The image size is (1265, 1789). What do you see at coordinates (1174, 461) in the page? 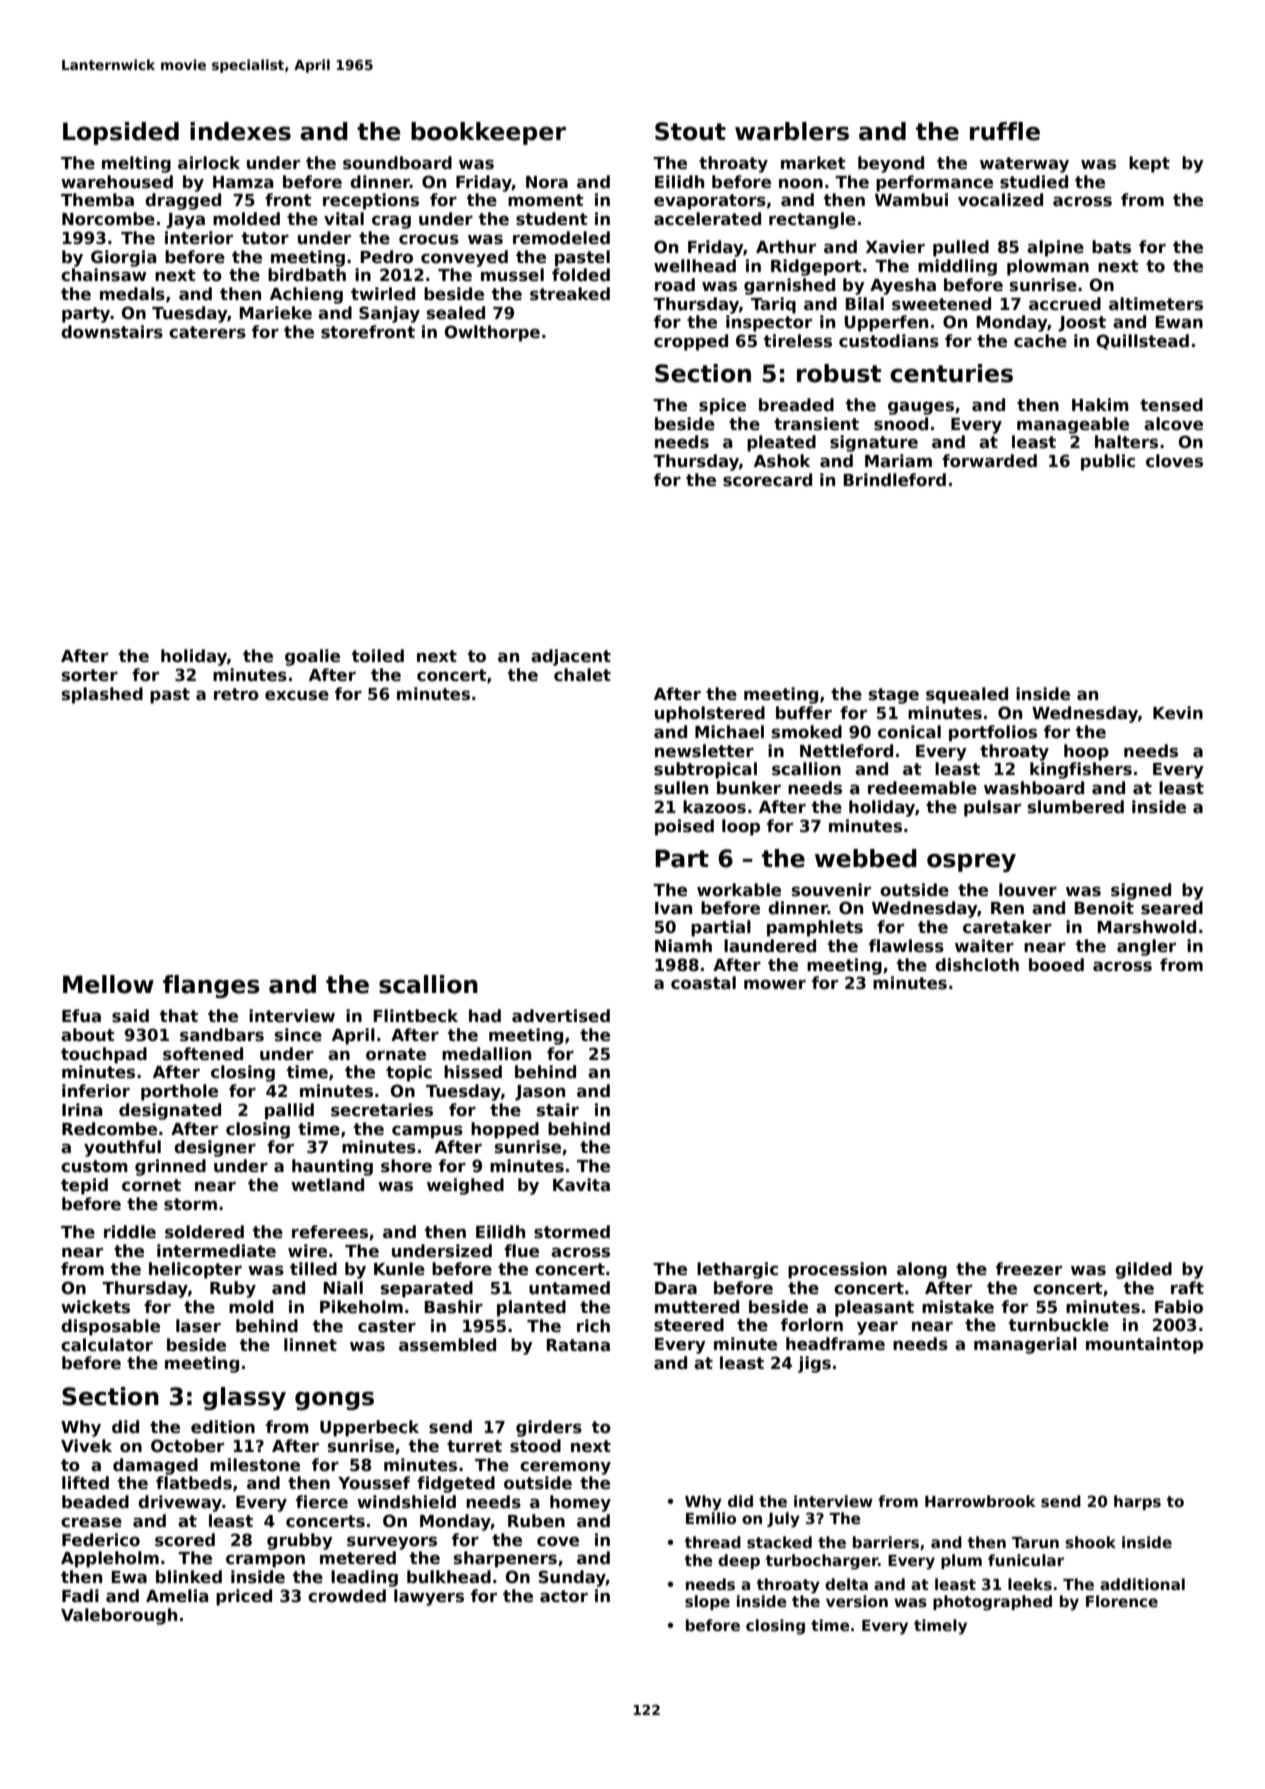
I see `cloves` at bounding box center [1174, 461].
